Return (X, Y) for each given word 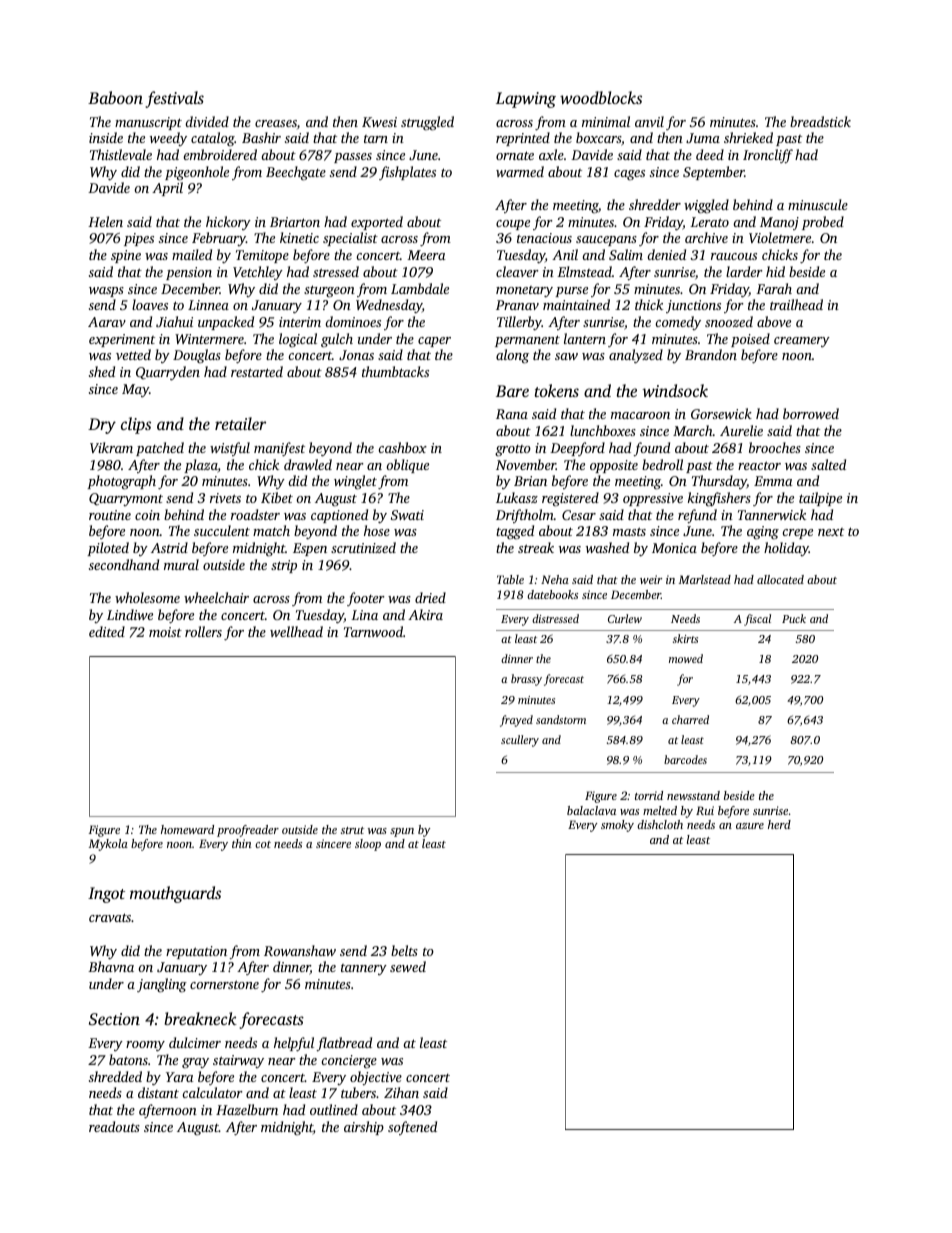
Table (510, 579)
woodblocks (601, 97)
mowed (686, 658)
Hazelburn (247, 1109)
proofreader (248, 831)
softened (412, 1128)
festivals (175, 99)
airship (364, 1128)
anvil (649, 121)
